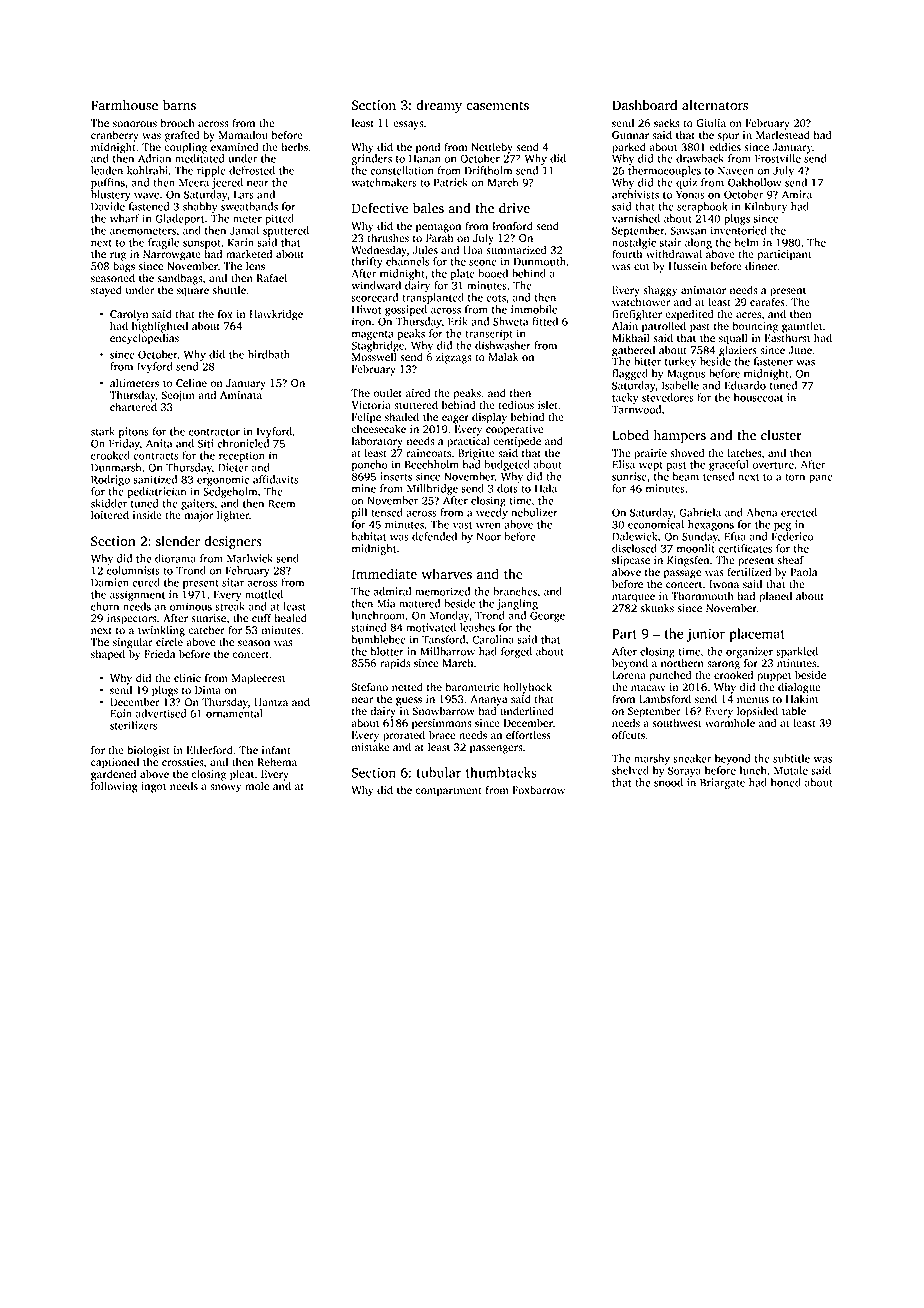  Describe the element at coordinates (161, 713) in the screenshot. I see `advertised` at that location.
